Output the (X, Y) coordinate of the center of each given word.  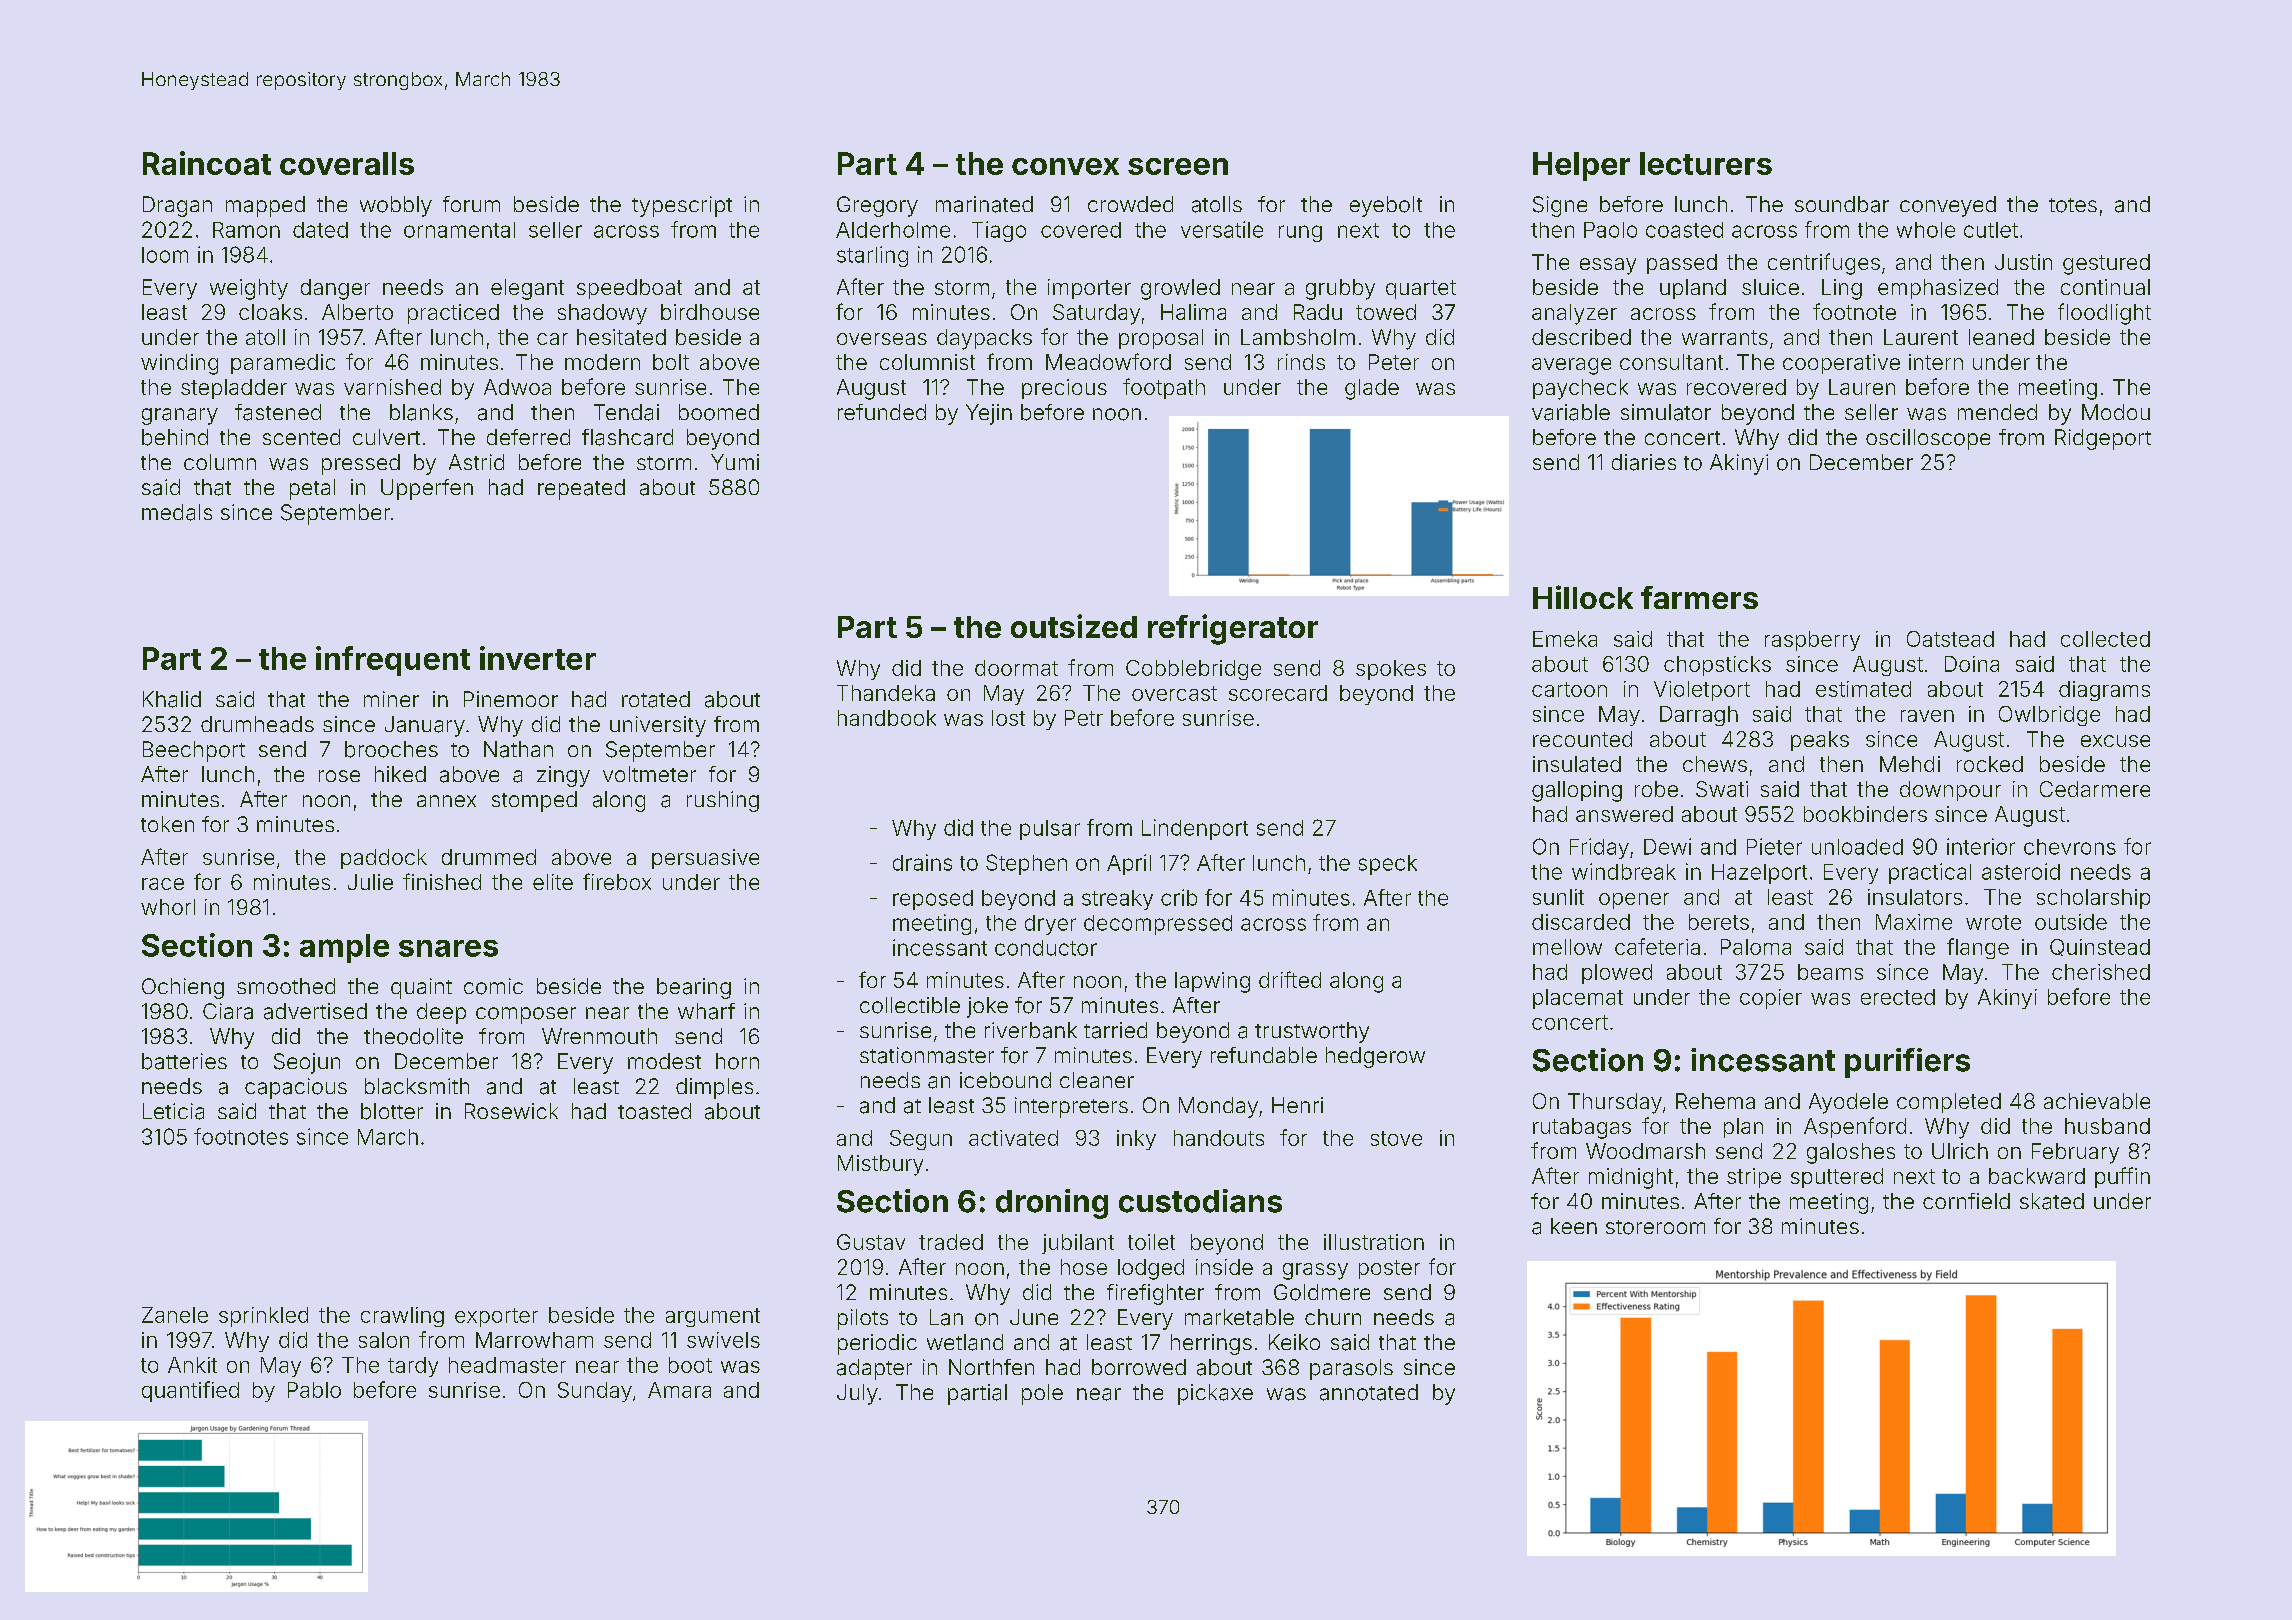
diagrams (2104, 691)
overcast (1174, 693)
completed (1949, 1103)
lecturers (1706, 163)
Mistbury (880, 1165)
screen (1178, 166)
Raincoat (207, 163)
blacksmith (417, 1086)
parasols (1351, 1369)
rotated (656, 699)
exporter (496, 1317)
